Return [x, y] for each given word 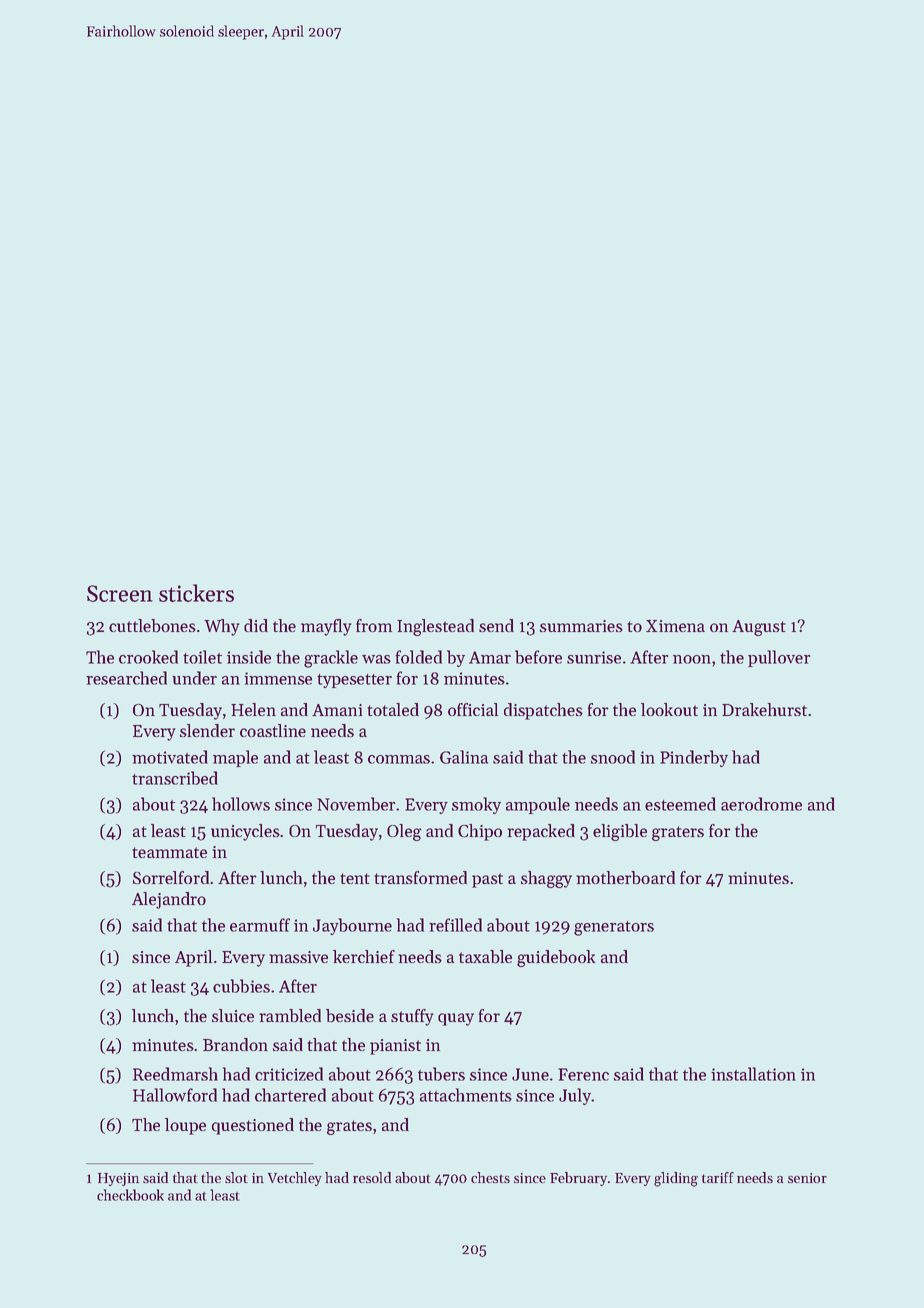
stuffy [412, 1017]
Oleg [404, 832]
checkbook [130, 1195]
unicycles [245, 832]
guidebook [556, 958]
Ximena [675, 626]
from [374, 625]
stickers [196, 593]
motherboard [625, 878]
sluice [233, 1015]
